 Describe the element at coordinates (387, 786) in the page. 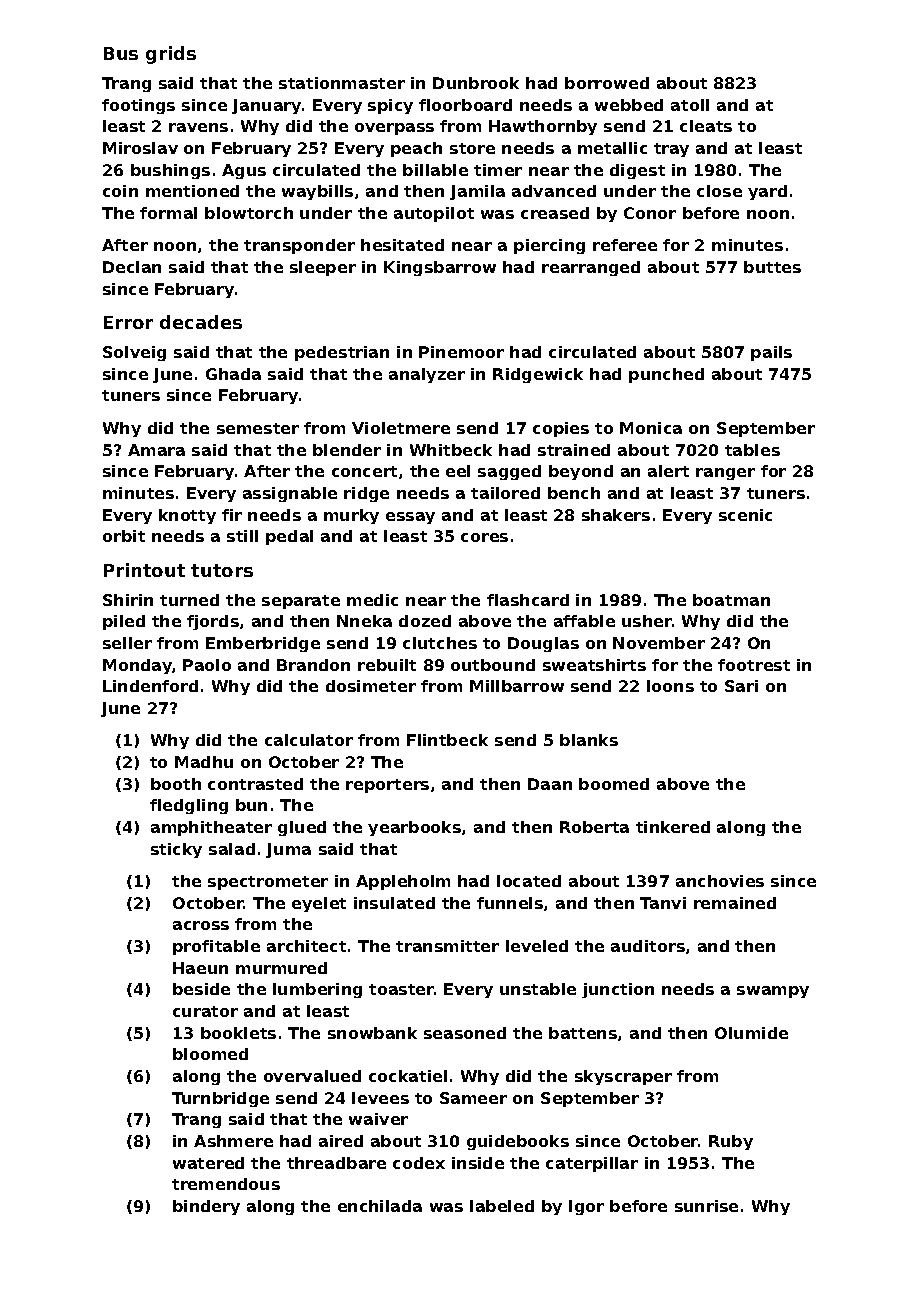

I see `reporters` at that location.
